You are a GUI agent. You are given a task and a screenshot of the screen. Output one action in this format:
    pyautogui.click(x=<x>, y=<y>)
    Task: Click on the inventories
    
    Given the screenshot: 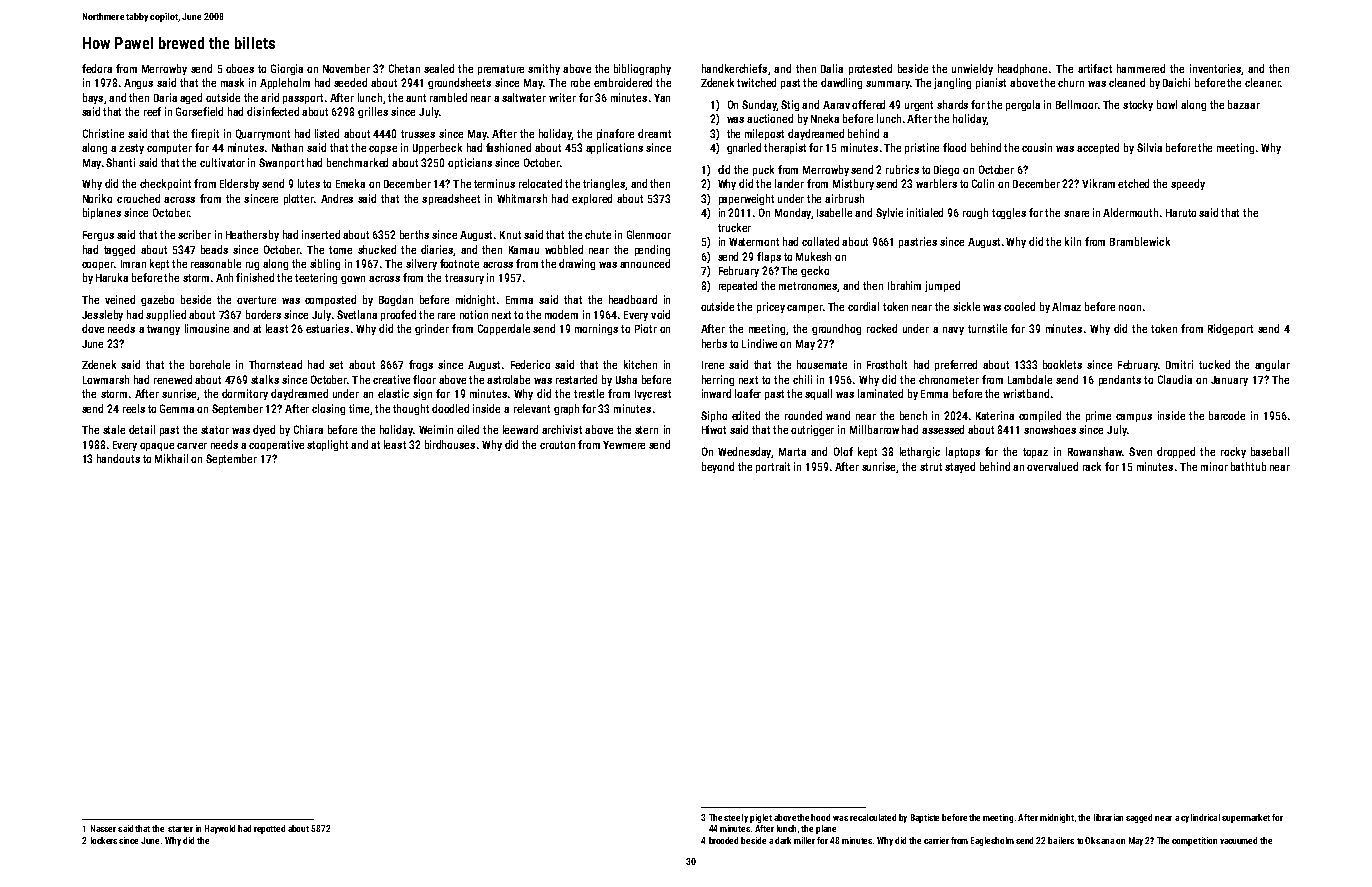 What is the action you would take?
    pyautogui.click(x=1215, y=68)
